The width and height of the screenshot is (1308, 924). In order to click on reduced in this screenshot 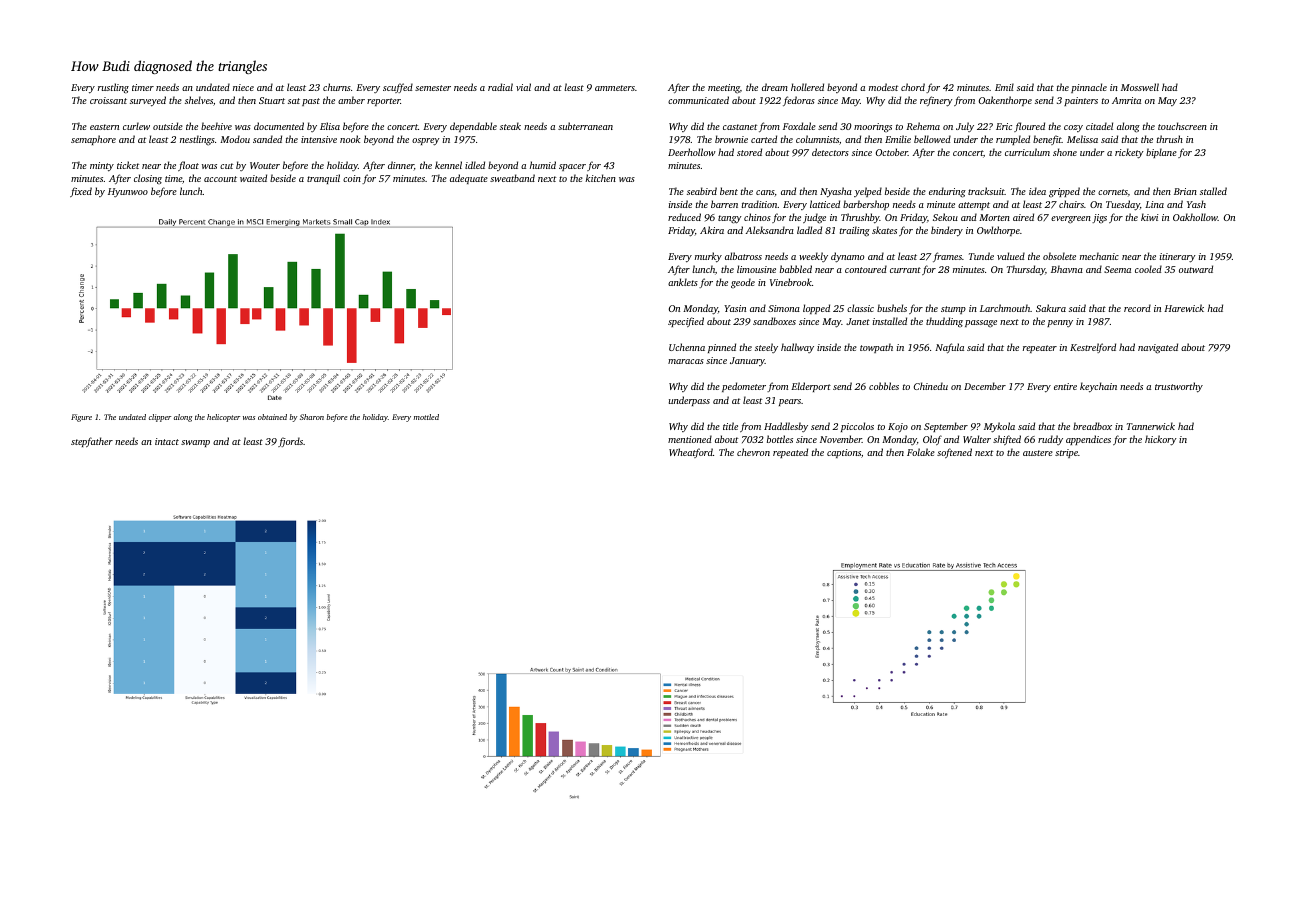, I will do `click(684, 217)`.
